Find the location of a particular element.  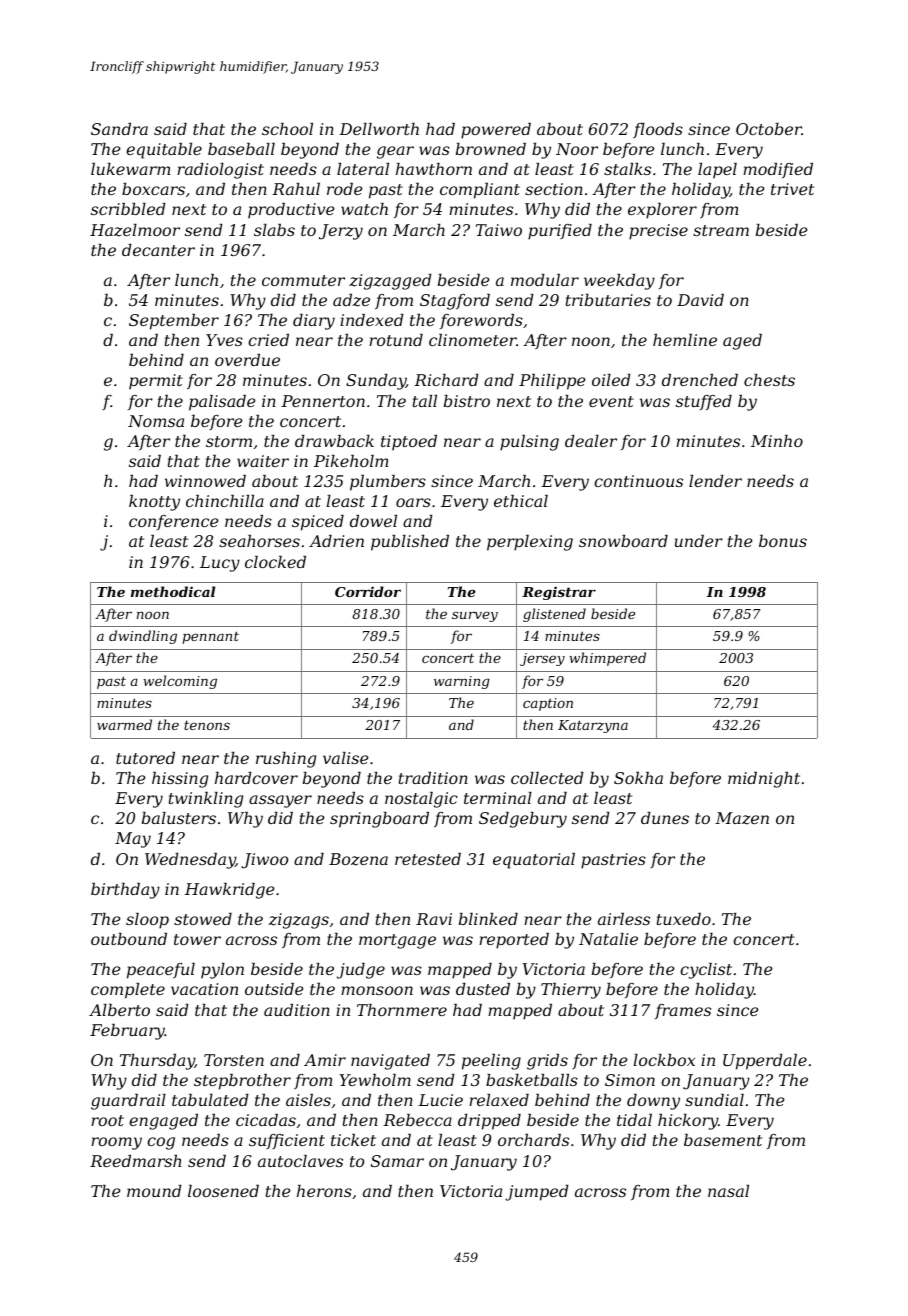

mound is located at coordinates (154, 1191).
